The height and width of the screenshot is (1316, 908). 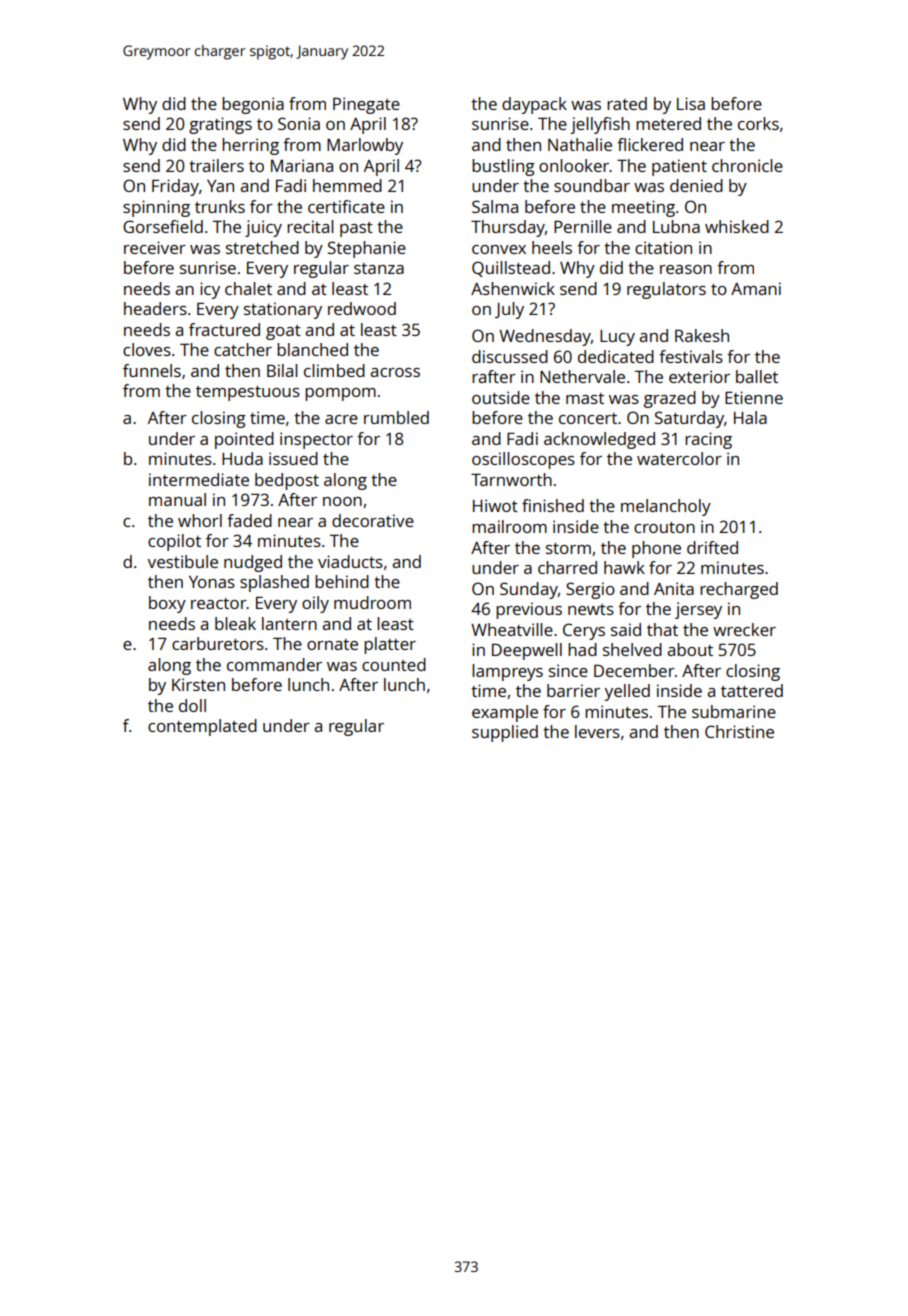 What do you see at coordinates (282, 370) in the screenshot?
I see `Bilal` at bounding box center [282, 370].
